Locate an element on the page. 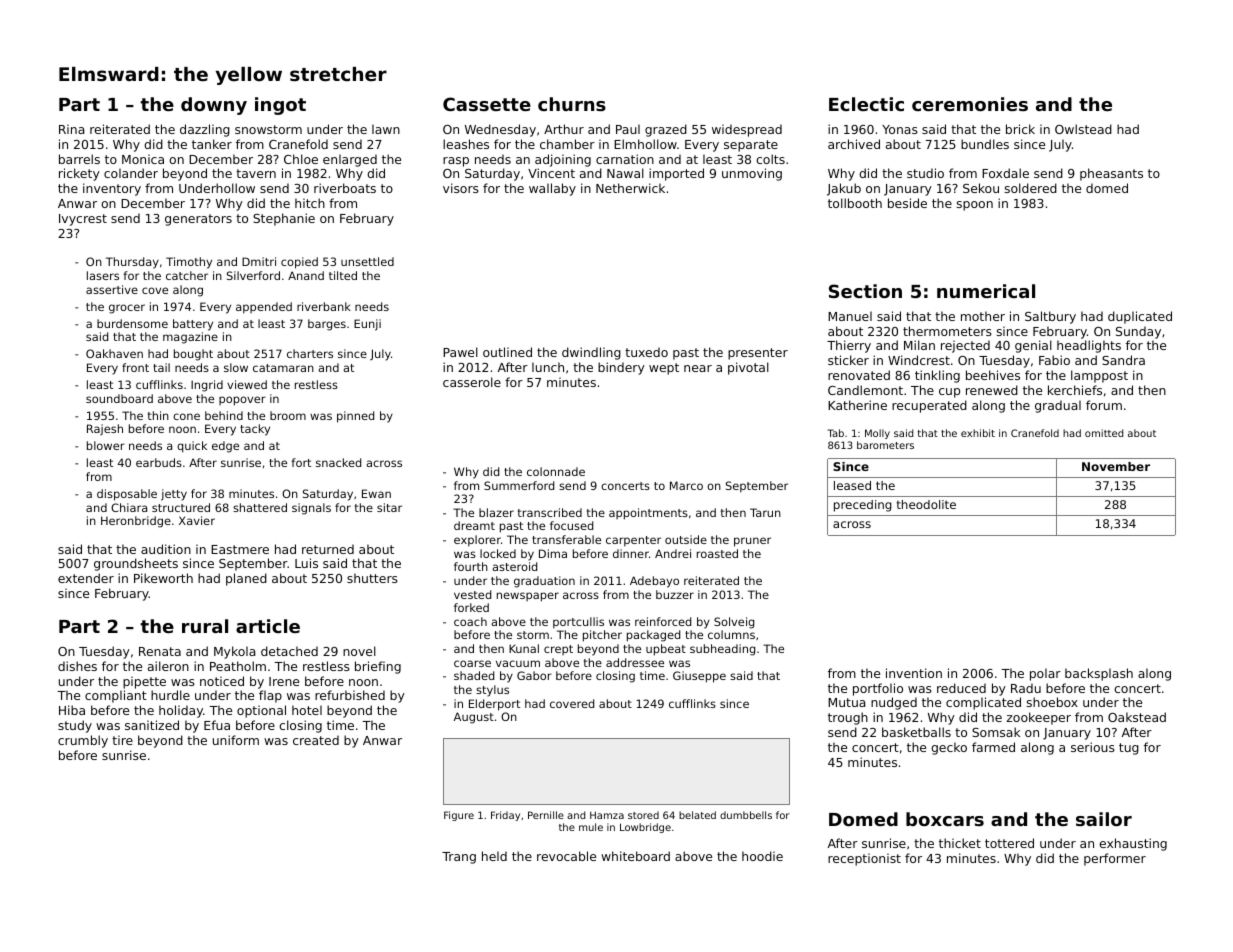 The image size is (1233, 952). created is located at coordinates (316, 740).
